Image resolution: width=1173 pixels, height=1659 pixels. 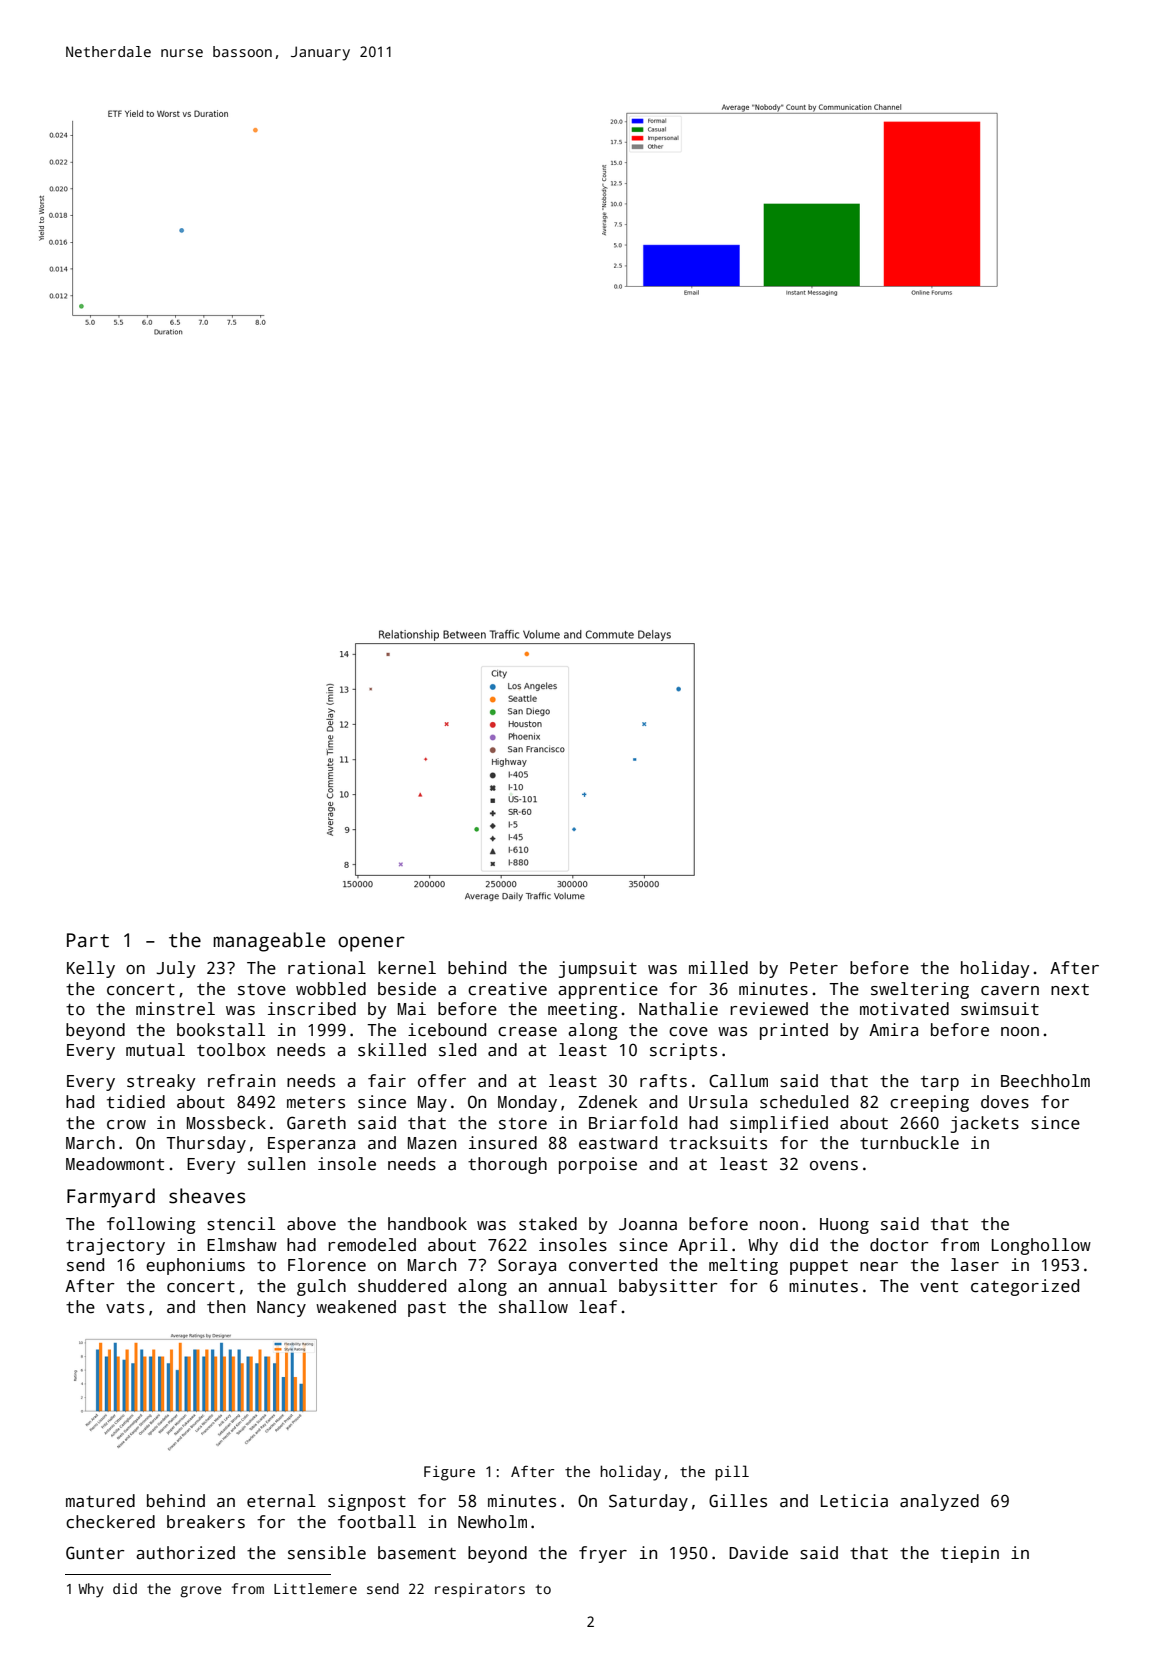 What do you see at coordinates (608, 990) in the document?
I see `apprentice` at bounding box center [608, 990].
